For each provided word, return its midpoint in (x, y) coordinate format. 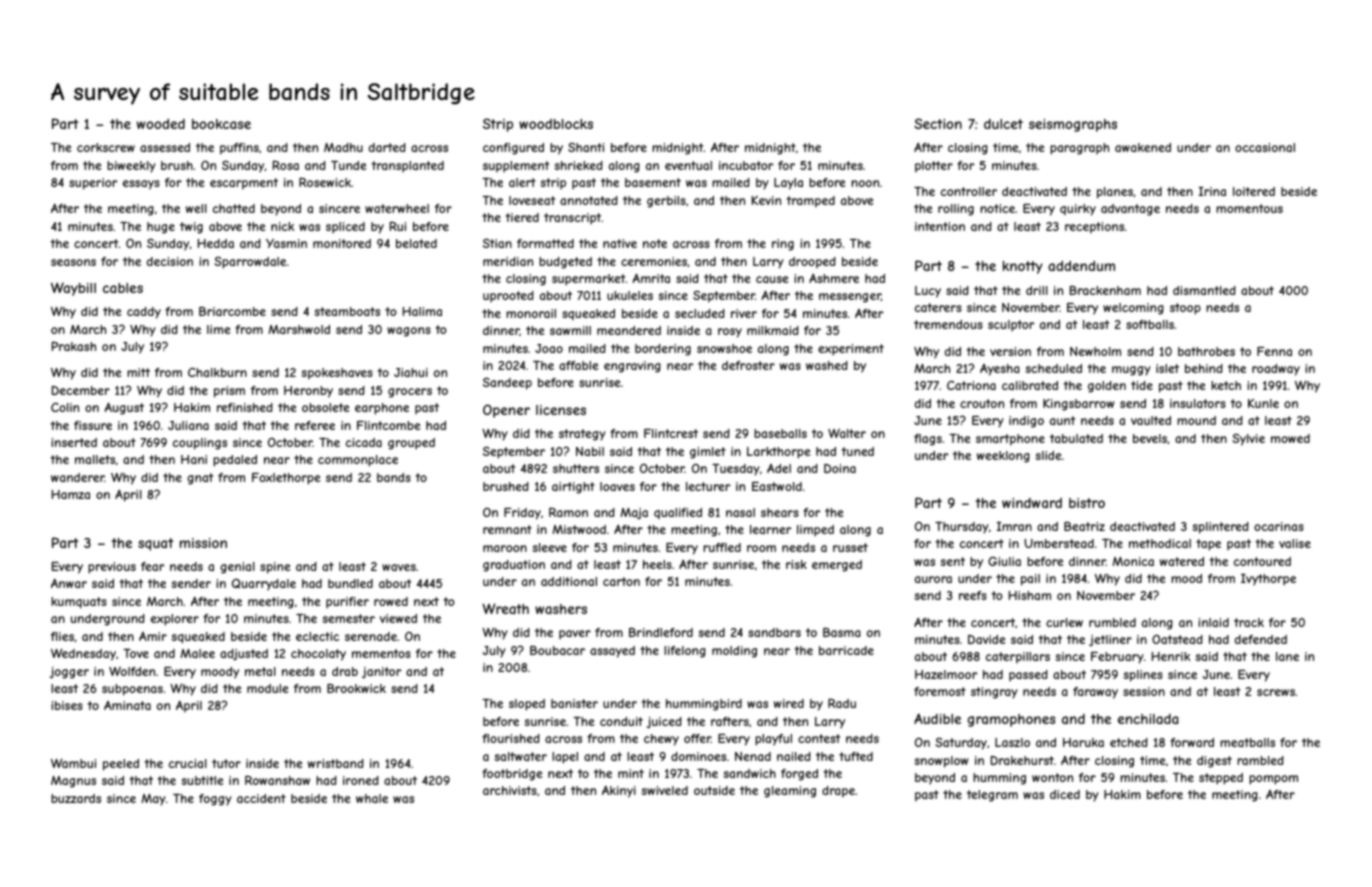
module (267, 688)
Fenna (1274, 351)
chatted (234, 208)
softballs (1150, 324)
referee (315, 425)
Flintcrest (671, 433)
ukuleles (630, 295)
